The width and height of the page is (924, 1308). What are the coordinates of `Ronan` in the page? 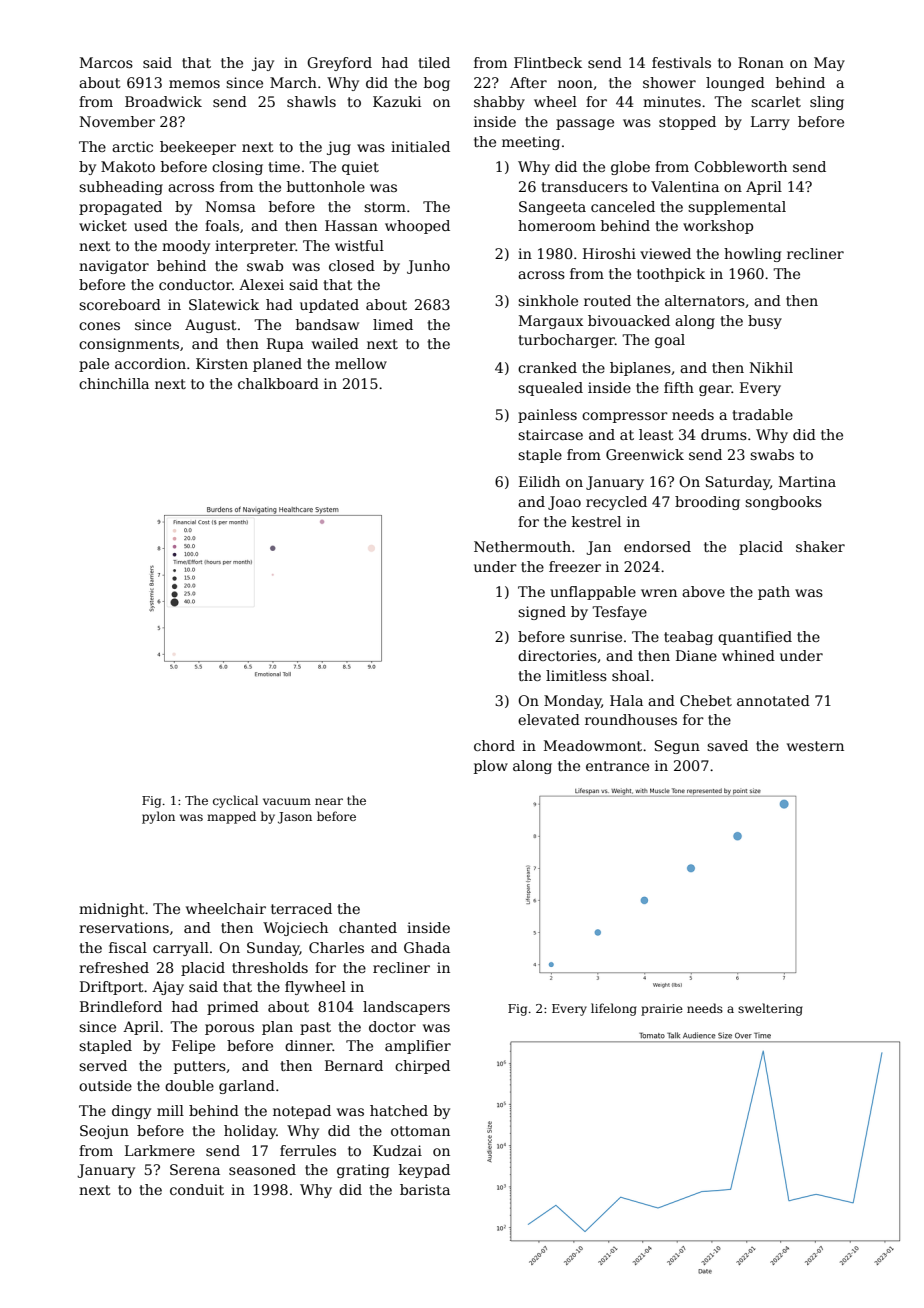 It's located at (761, 62).
